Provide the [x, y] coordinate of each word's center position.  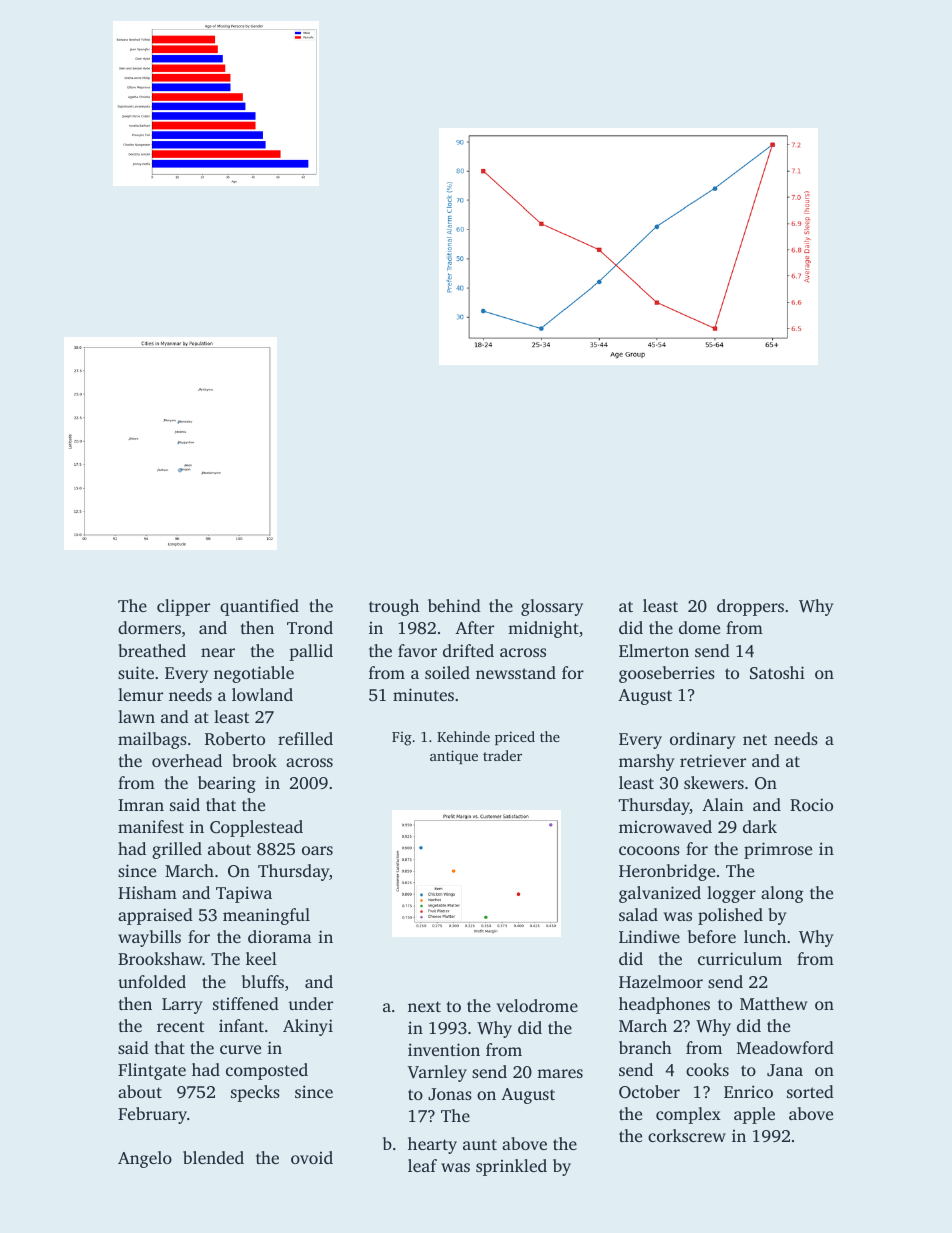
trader [502, 755]
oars [317, 850]
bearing [227, 784]
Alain [722, 804]
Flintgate [152, 1071]
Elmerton [654, 650]
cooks [707, 1069]
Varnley [437, 1073]
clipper [183, 607]
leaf [422, 1165]
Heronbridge [667, 872]
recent [180, 1026]
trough [394, 607]
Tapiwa [244, 894]
